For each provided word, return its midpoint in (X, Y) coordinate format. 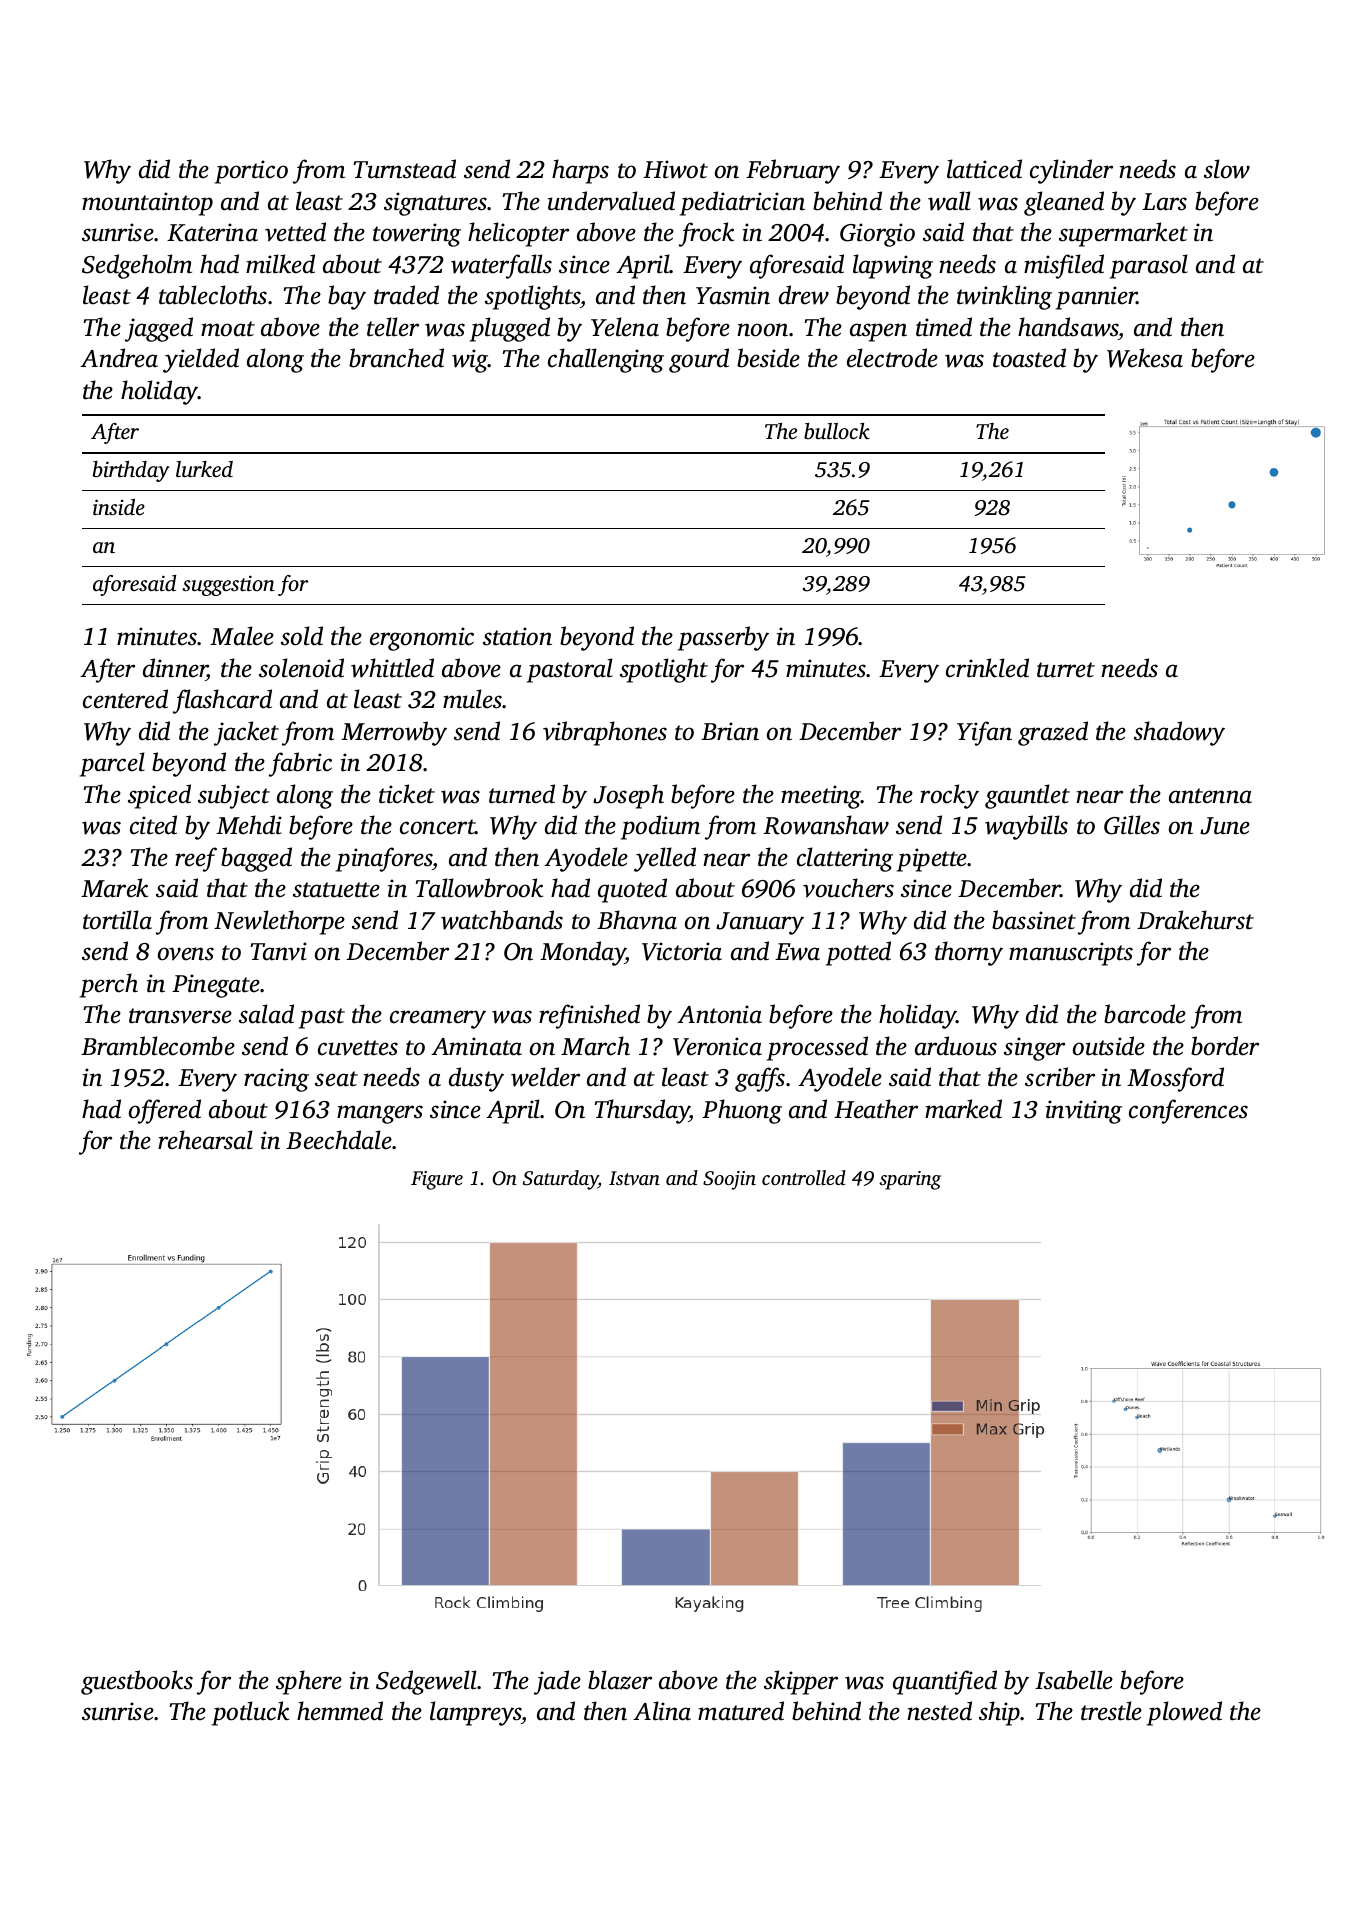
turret (1066, 670)
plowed (1184, 1713)
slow (1227, 169)
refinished (589, 1016)
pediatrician (742, 203)
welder (545, 1077)
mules (473, 699)
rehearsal (205, 1140)
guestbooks (137, 1682)
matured (741, 1711)
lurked (204, 469)
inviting (1084, 1112)
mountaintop (147, 204)
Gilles (1132, 825)
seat (336, 1079)
